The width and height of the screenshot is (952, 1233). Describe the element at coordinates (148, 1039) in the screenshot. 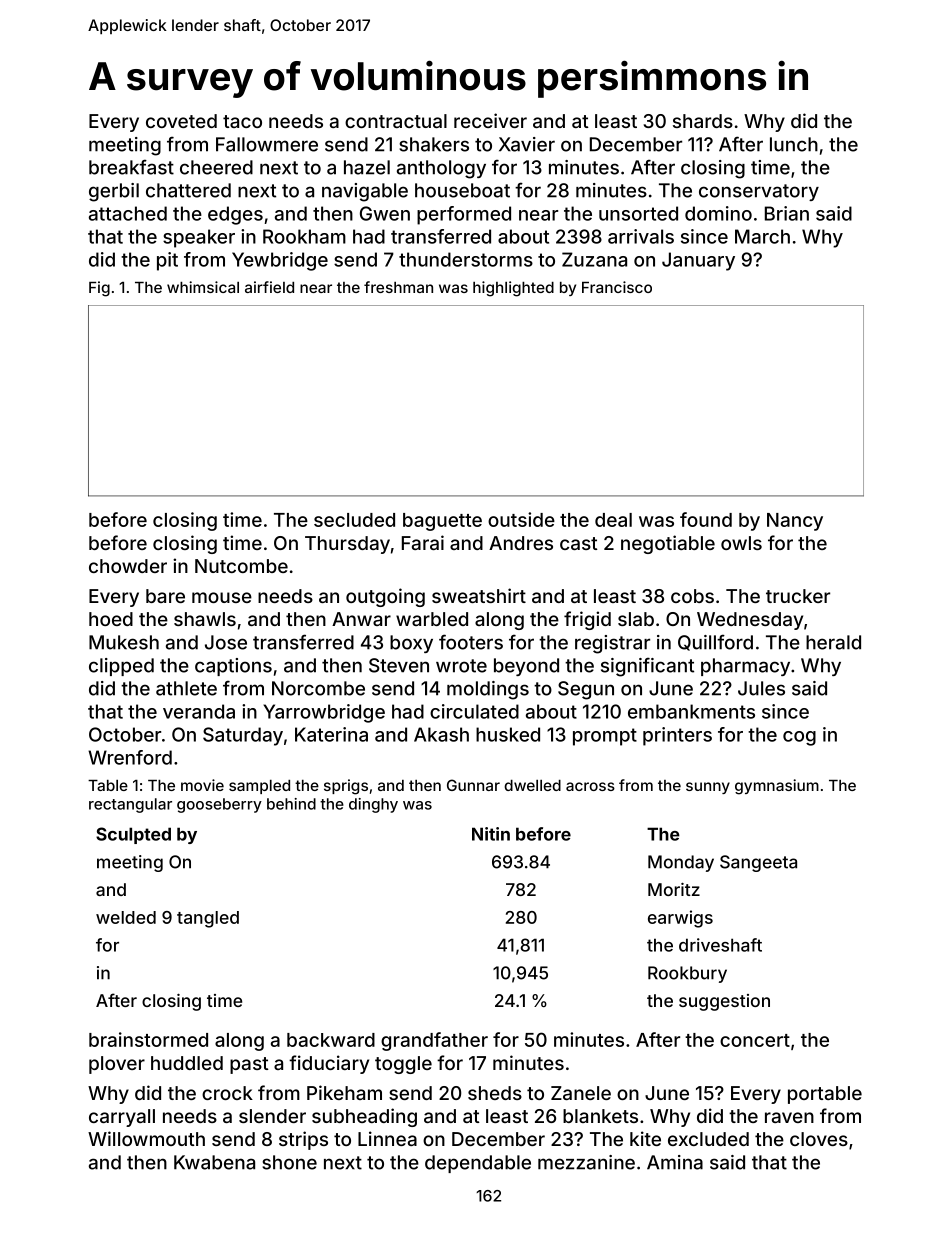

I see `brainstormed` at that location.
